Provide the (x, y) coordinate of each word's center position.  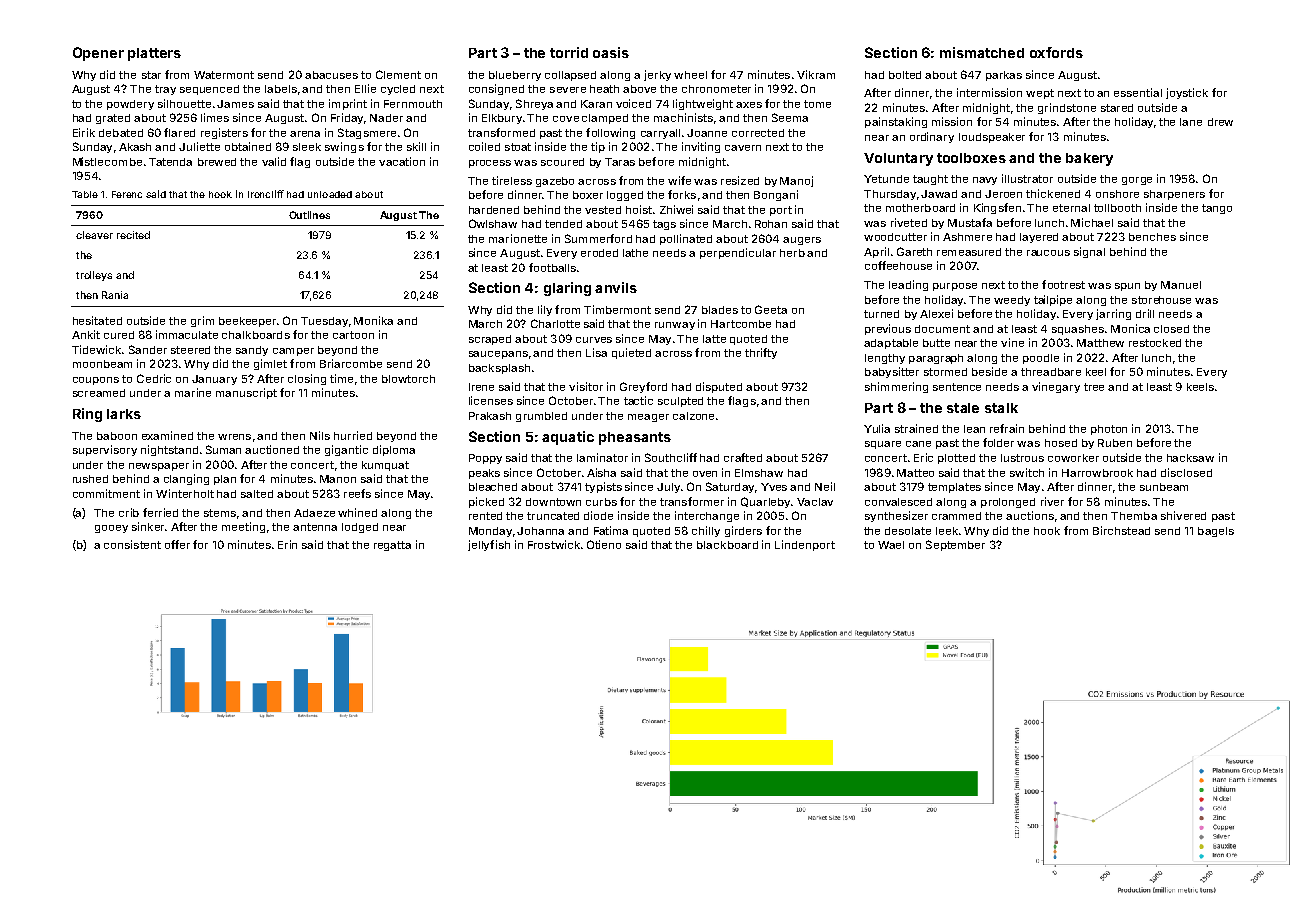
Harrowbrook (1097, 473)
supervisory (105, 450)
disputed (719, 387)
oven (705, 474)
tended (563, 224)
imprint (348, 104)
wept (1040, 94)
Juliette (199, 146)
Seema (790, 117)
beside (989, 371)
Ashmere (967, 237)
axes (749, 105)
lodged (360, 528)
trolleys (94, 276)
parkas (1004, 76)
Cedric (154, 378)
